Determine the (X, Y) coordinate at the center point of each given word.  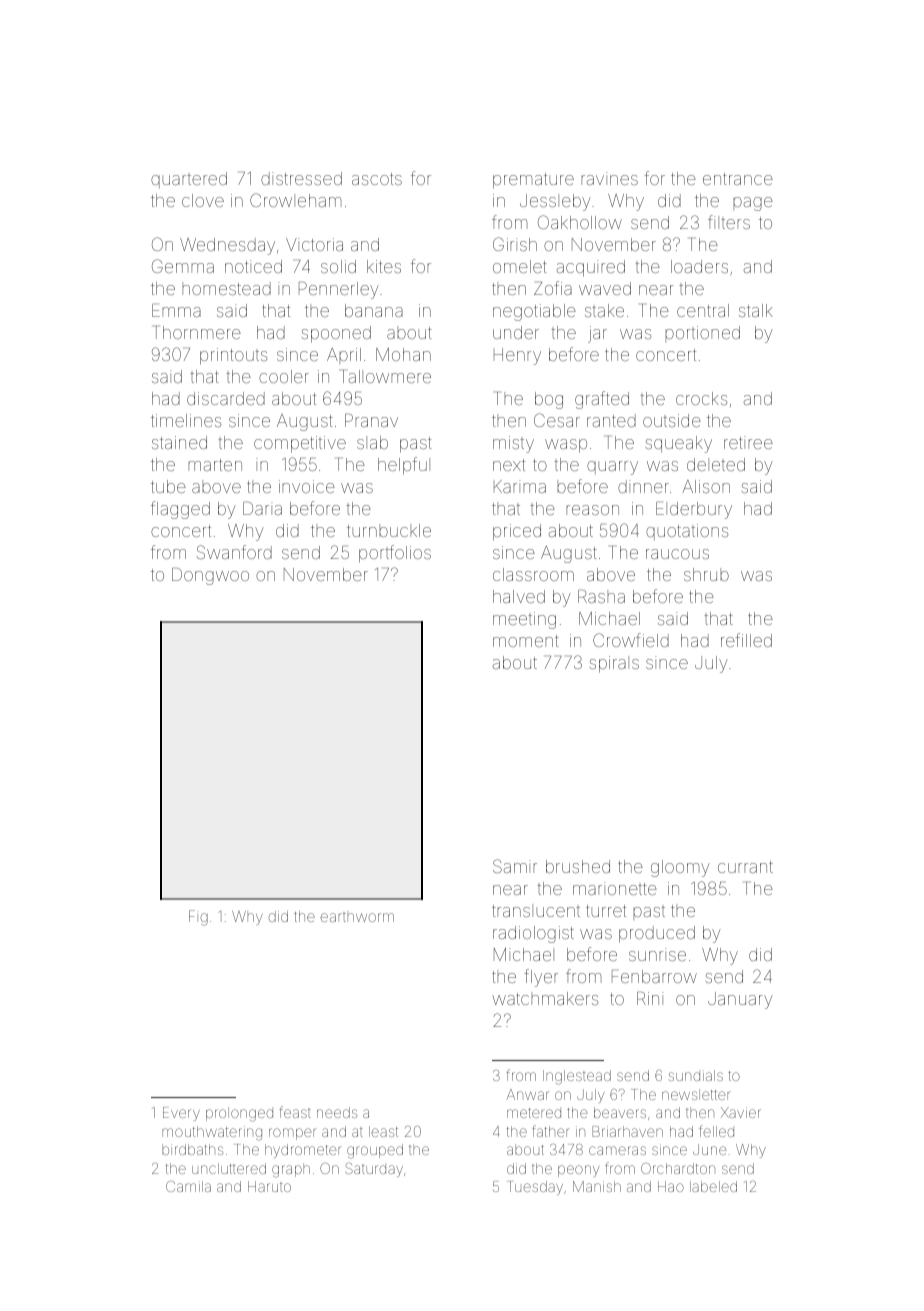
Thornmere (198, 332)
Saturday (374, 1170)
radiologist (533, 934)
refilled (746, 640)
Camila (188, 1186)
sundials (695, 1075)
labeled (713, 1186)
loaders (699, 266)
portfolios (395, 554)
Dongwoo (210, 576)
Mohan (403, 354)
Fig (198, 918)
